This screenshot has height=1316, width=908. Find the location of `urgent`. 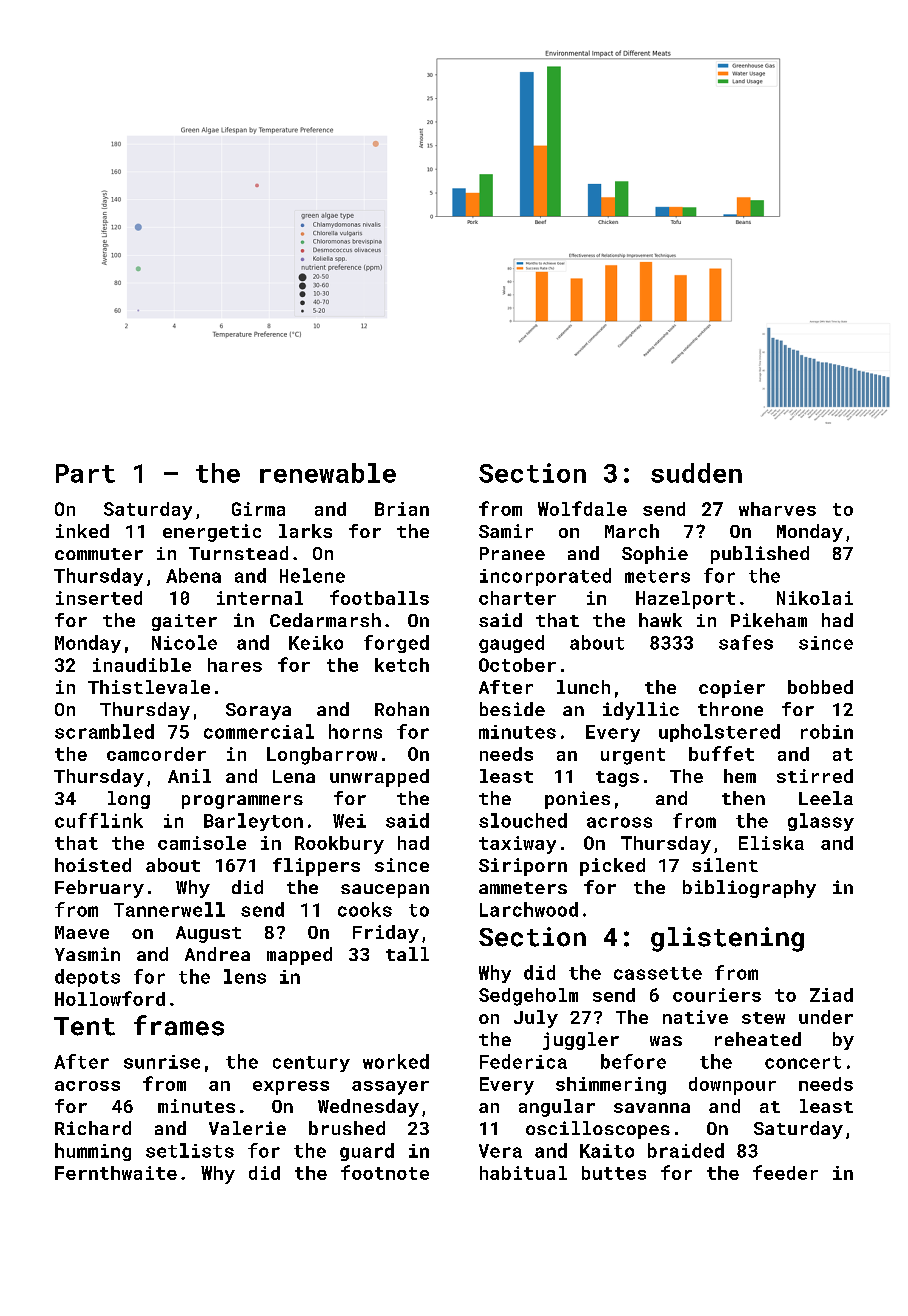

urgent is located at coordinates (633, 756).
